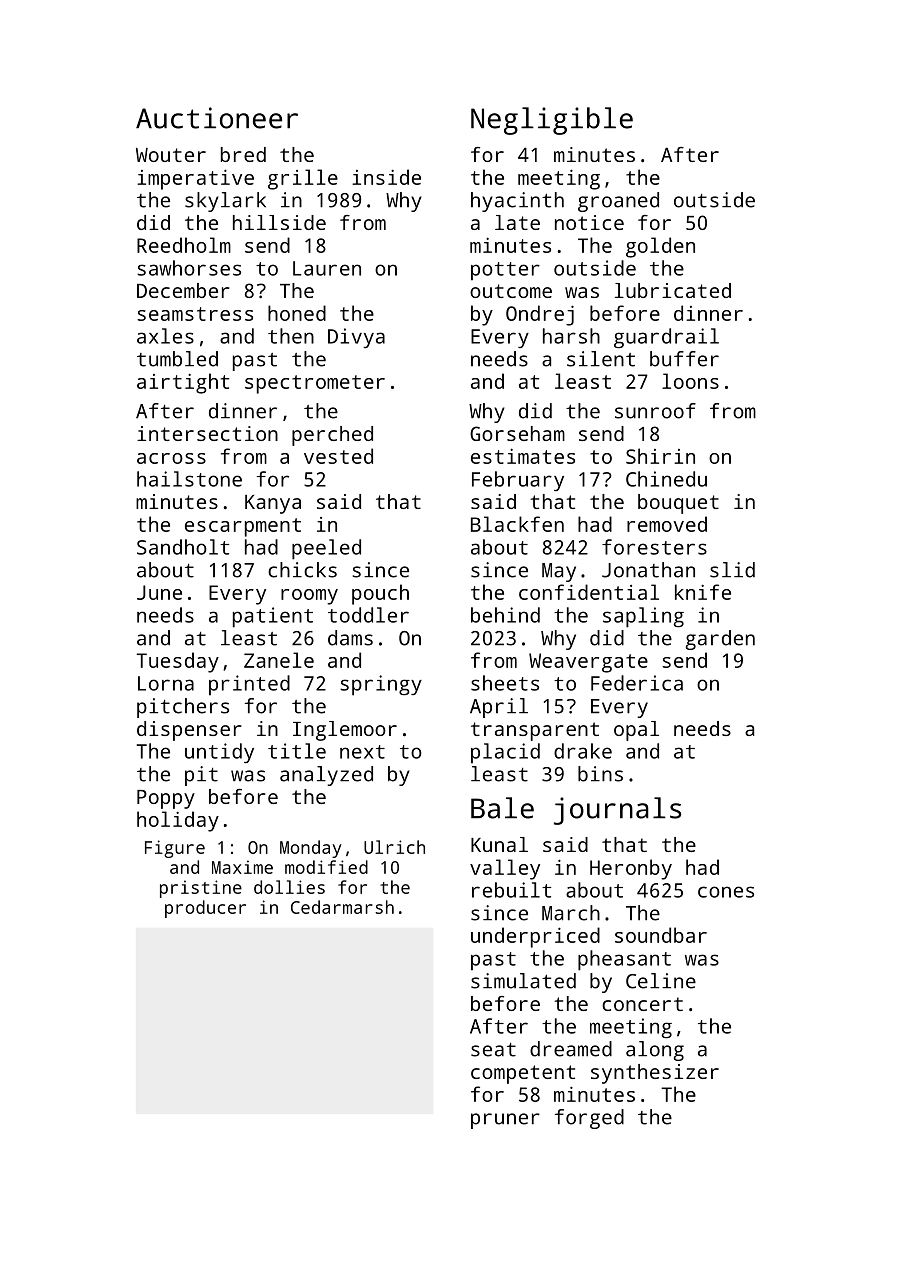 The height and width of the page is (1282, 903). What do you see at coordinates (552, 121) in the page?
I see `Negligible` at bounding box center [552, 121].
